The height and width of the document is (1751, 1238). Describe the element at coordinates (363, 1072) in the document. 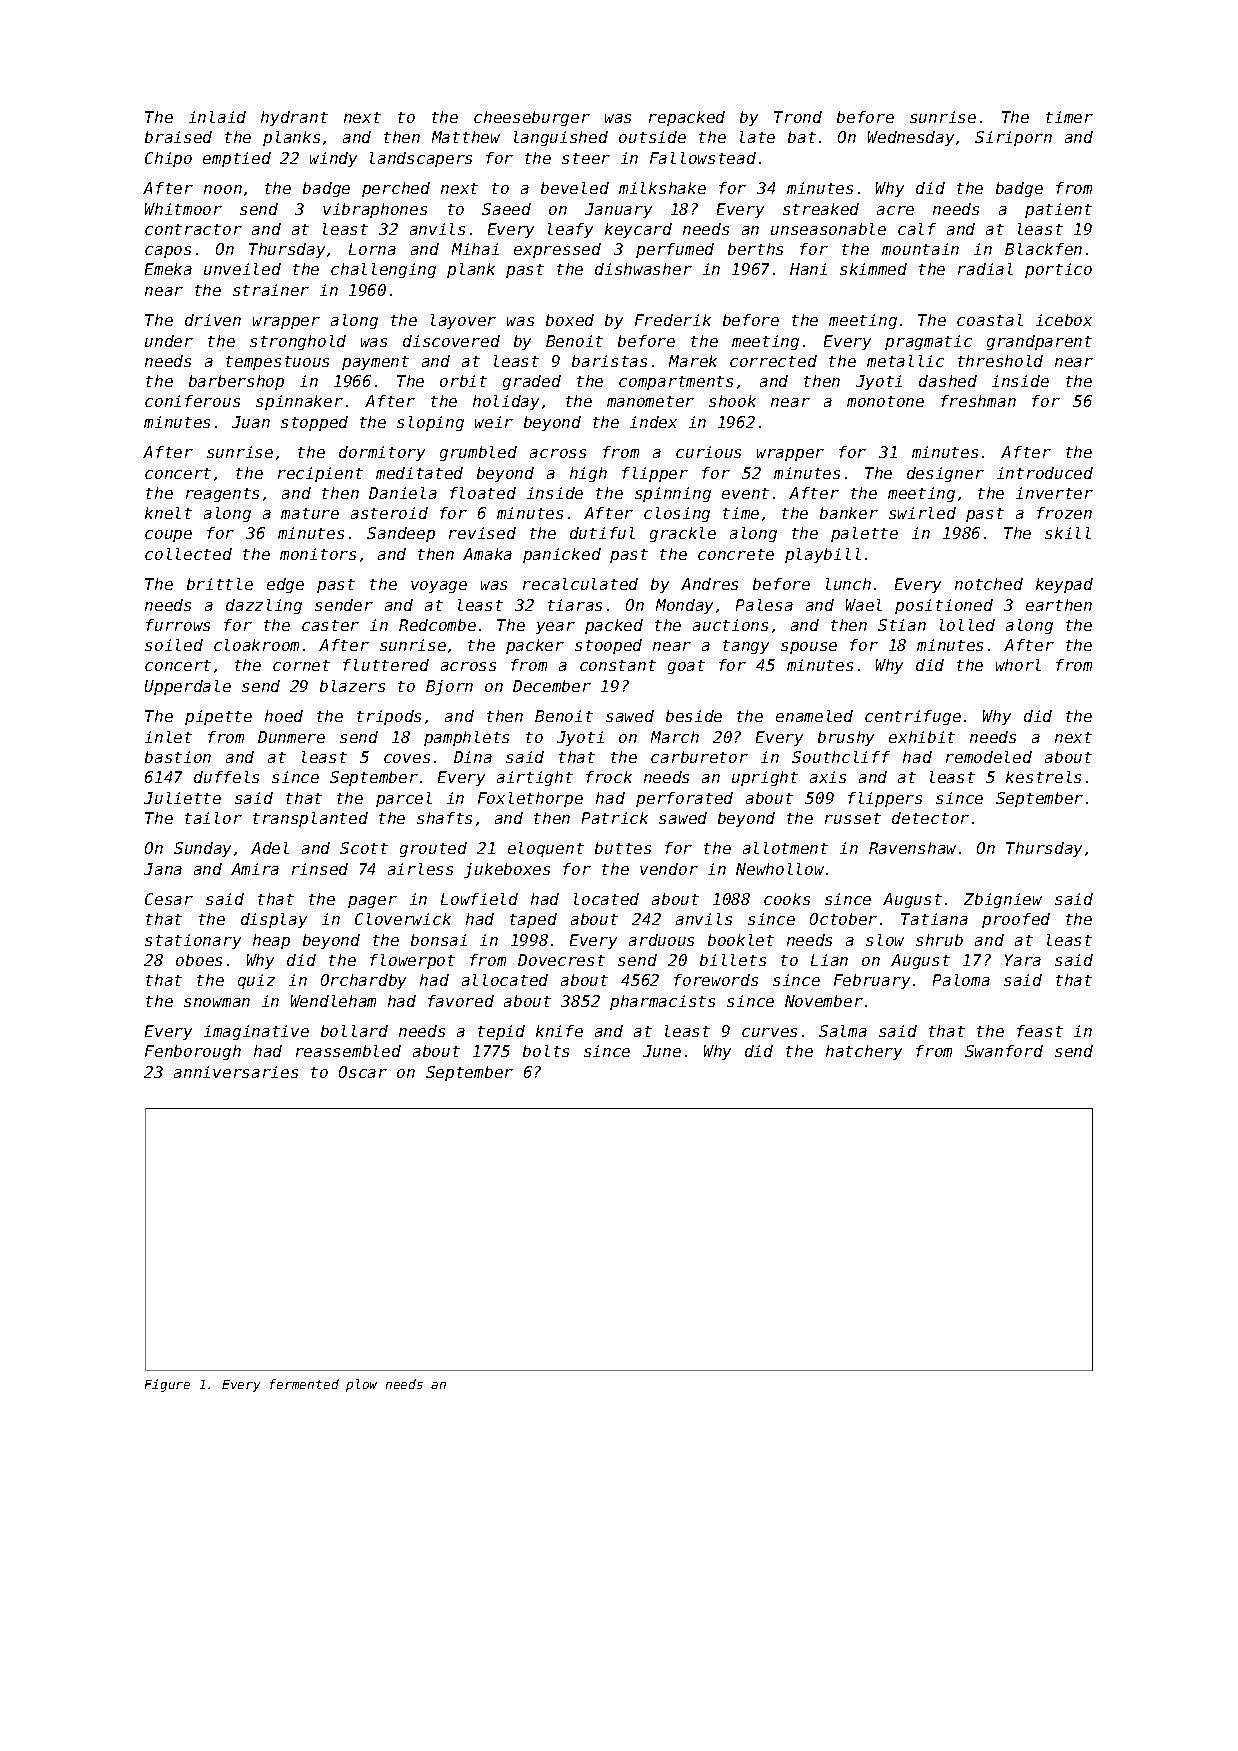

I see `Oscar` at that location.
